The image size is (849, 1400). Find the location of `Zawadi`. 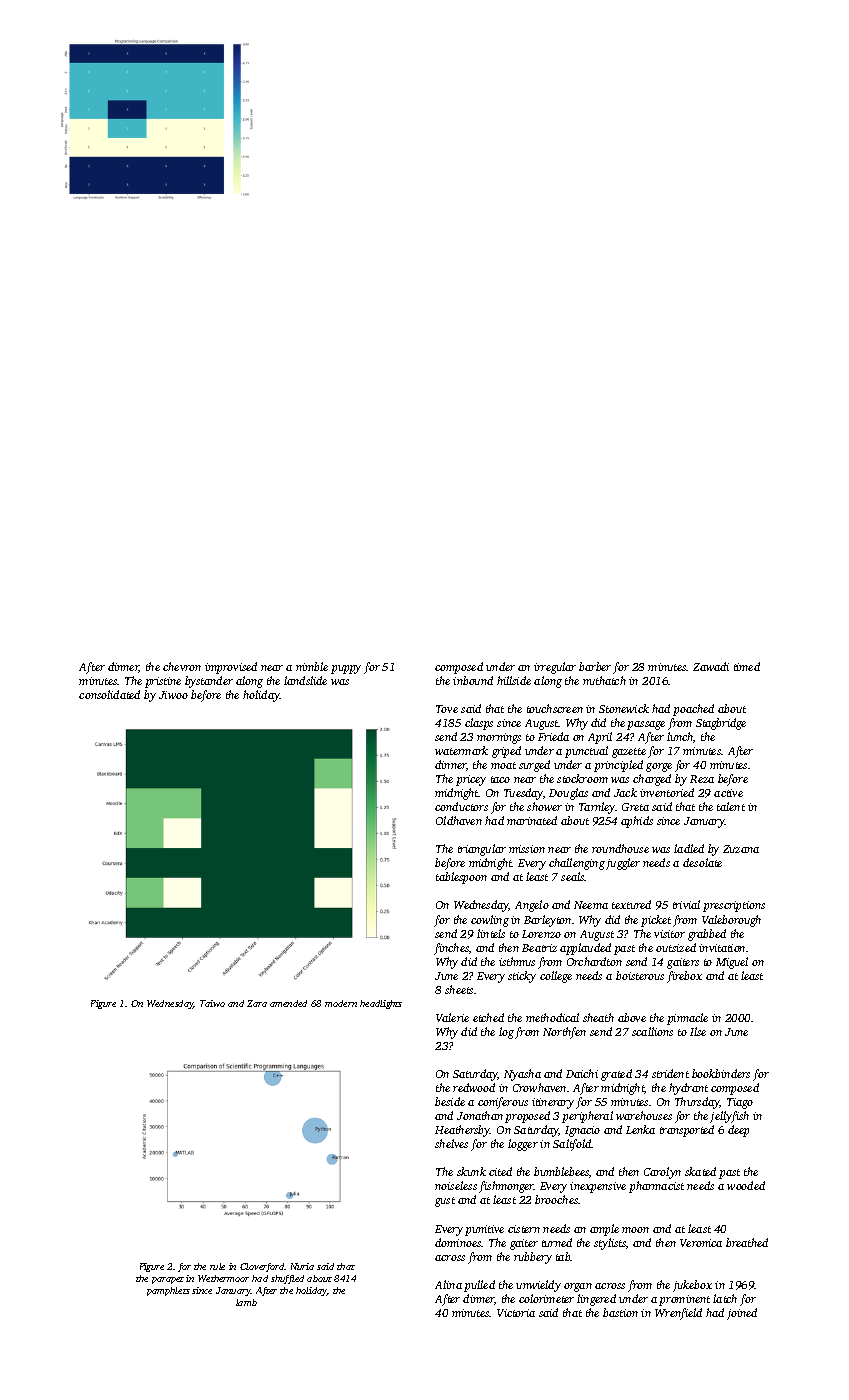

Zawadi is located at coordinates (711, 666).
